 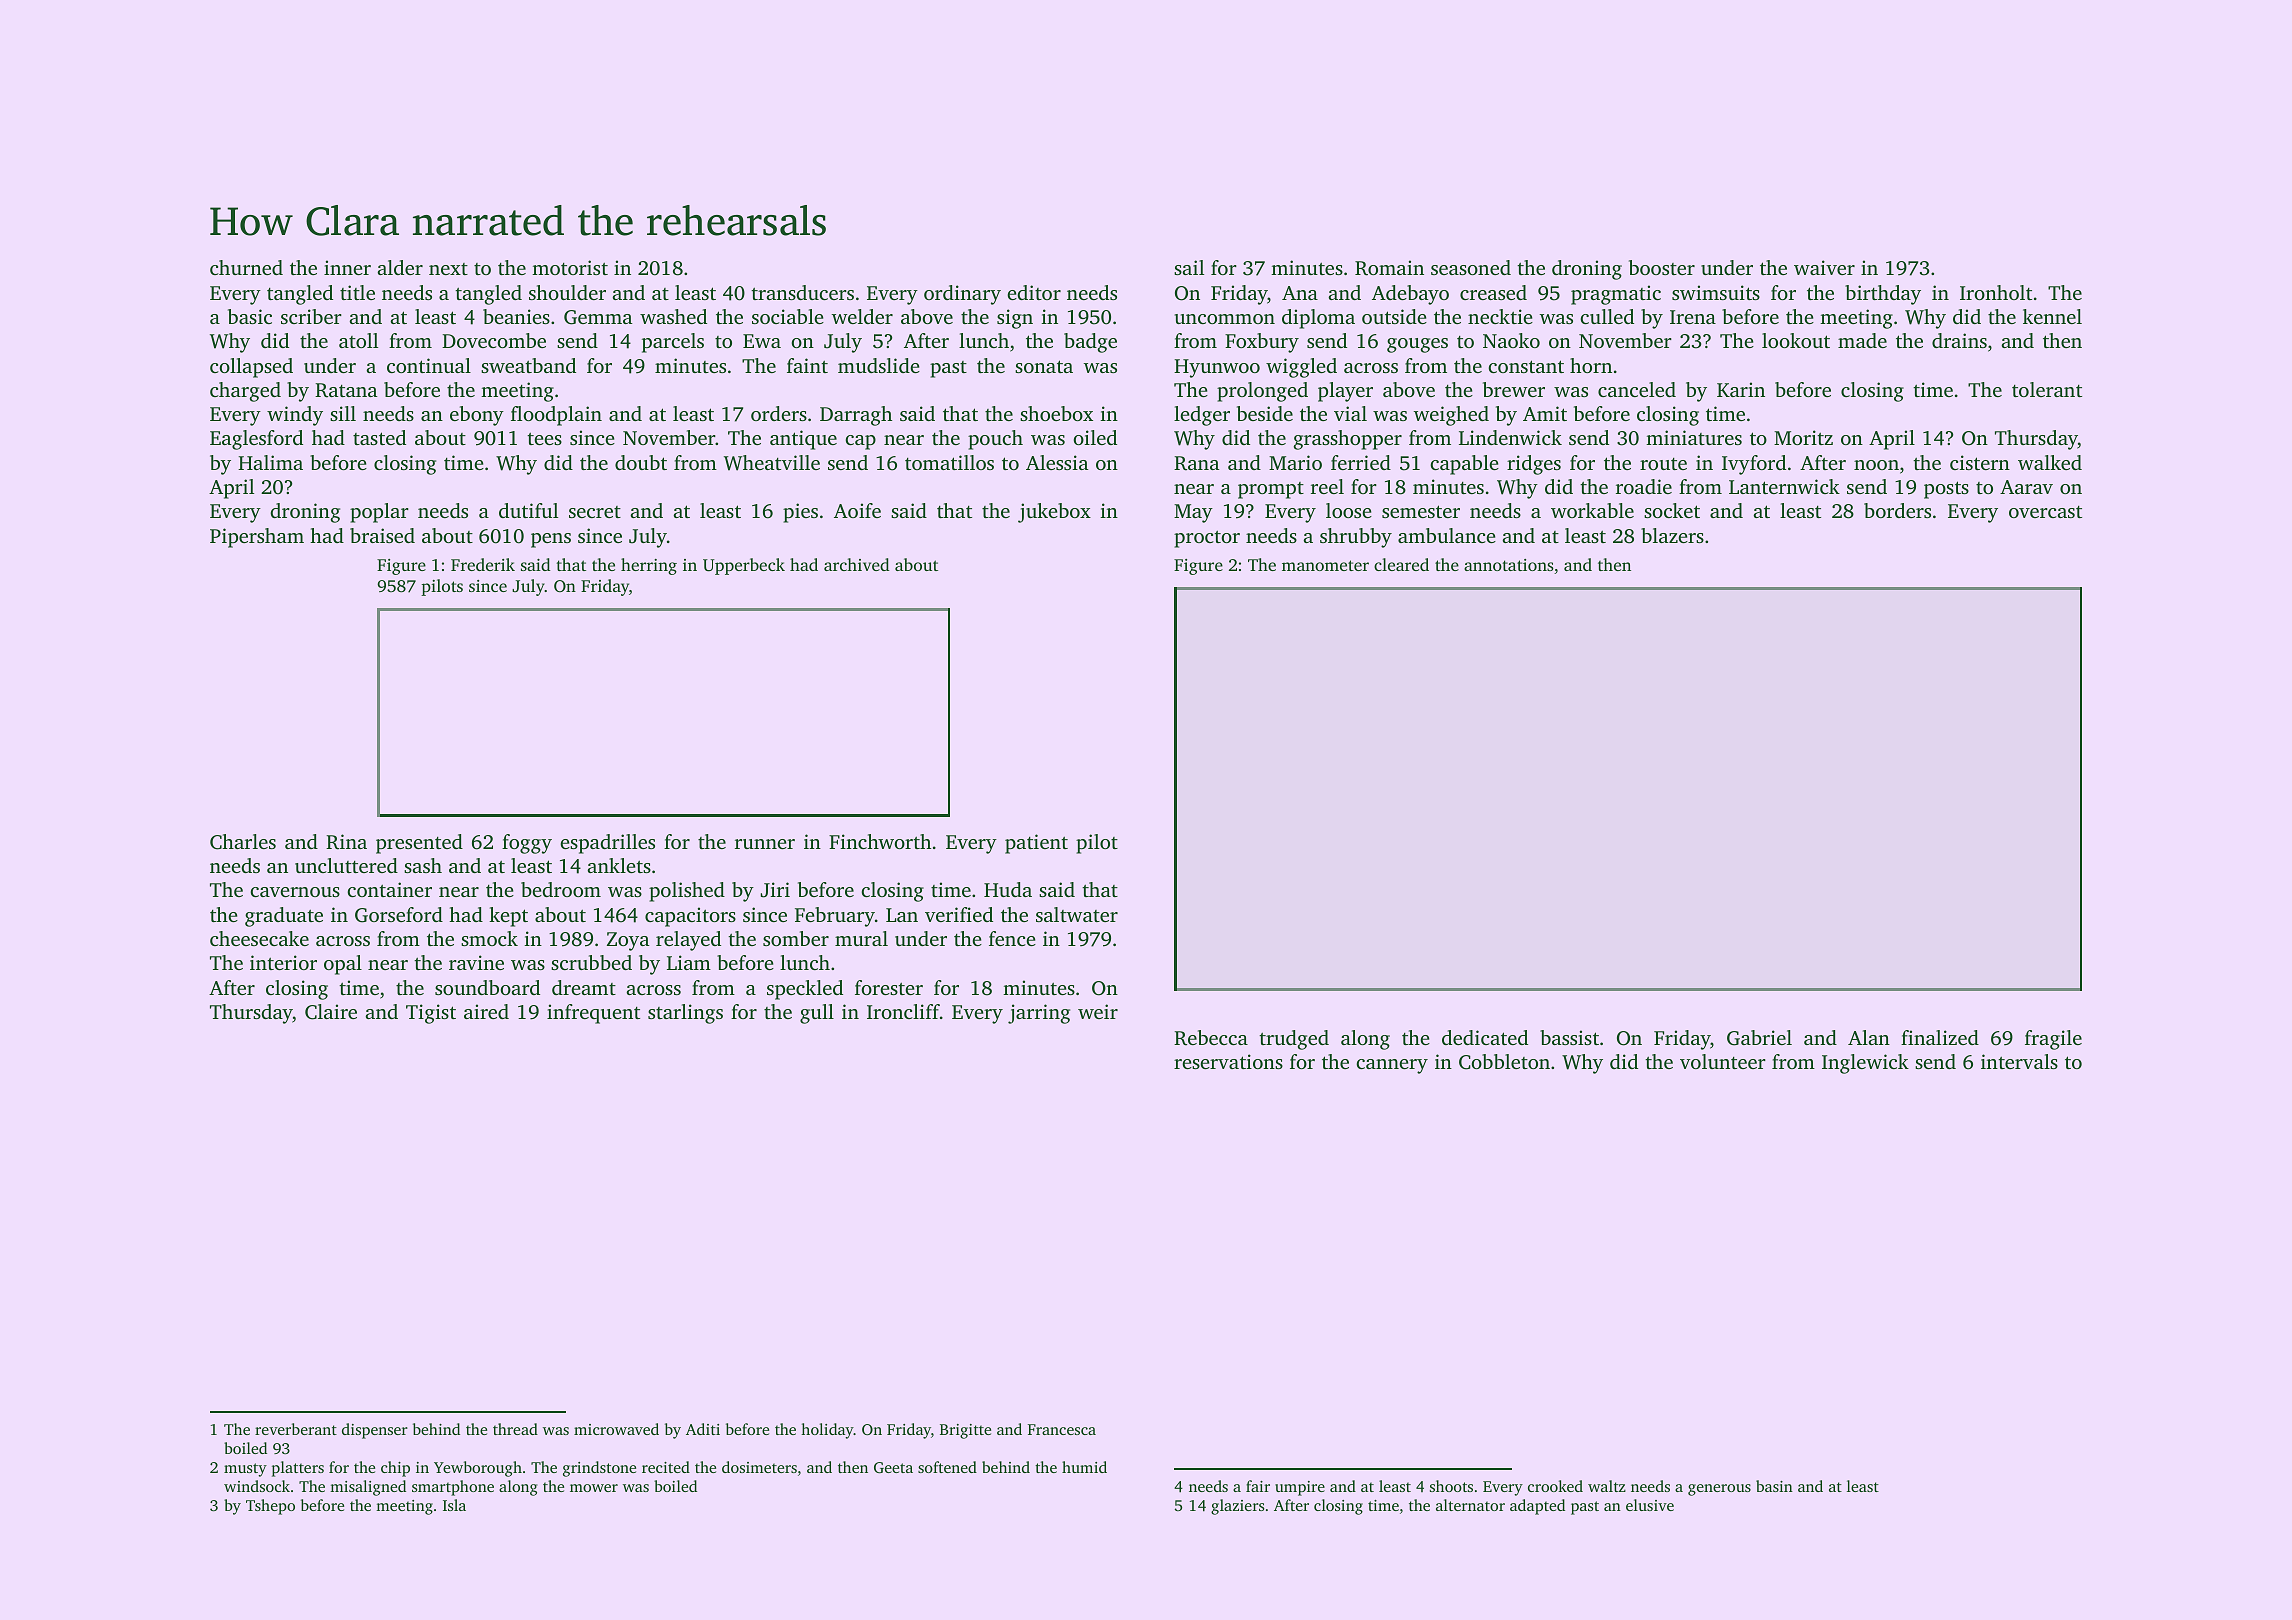 I want to click on patient, so click(x=1036, y=844).
